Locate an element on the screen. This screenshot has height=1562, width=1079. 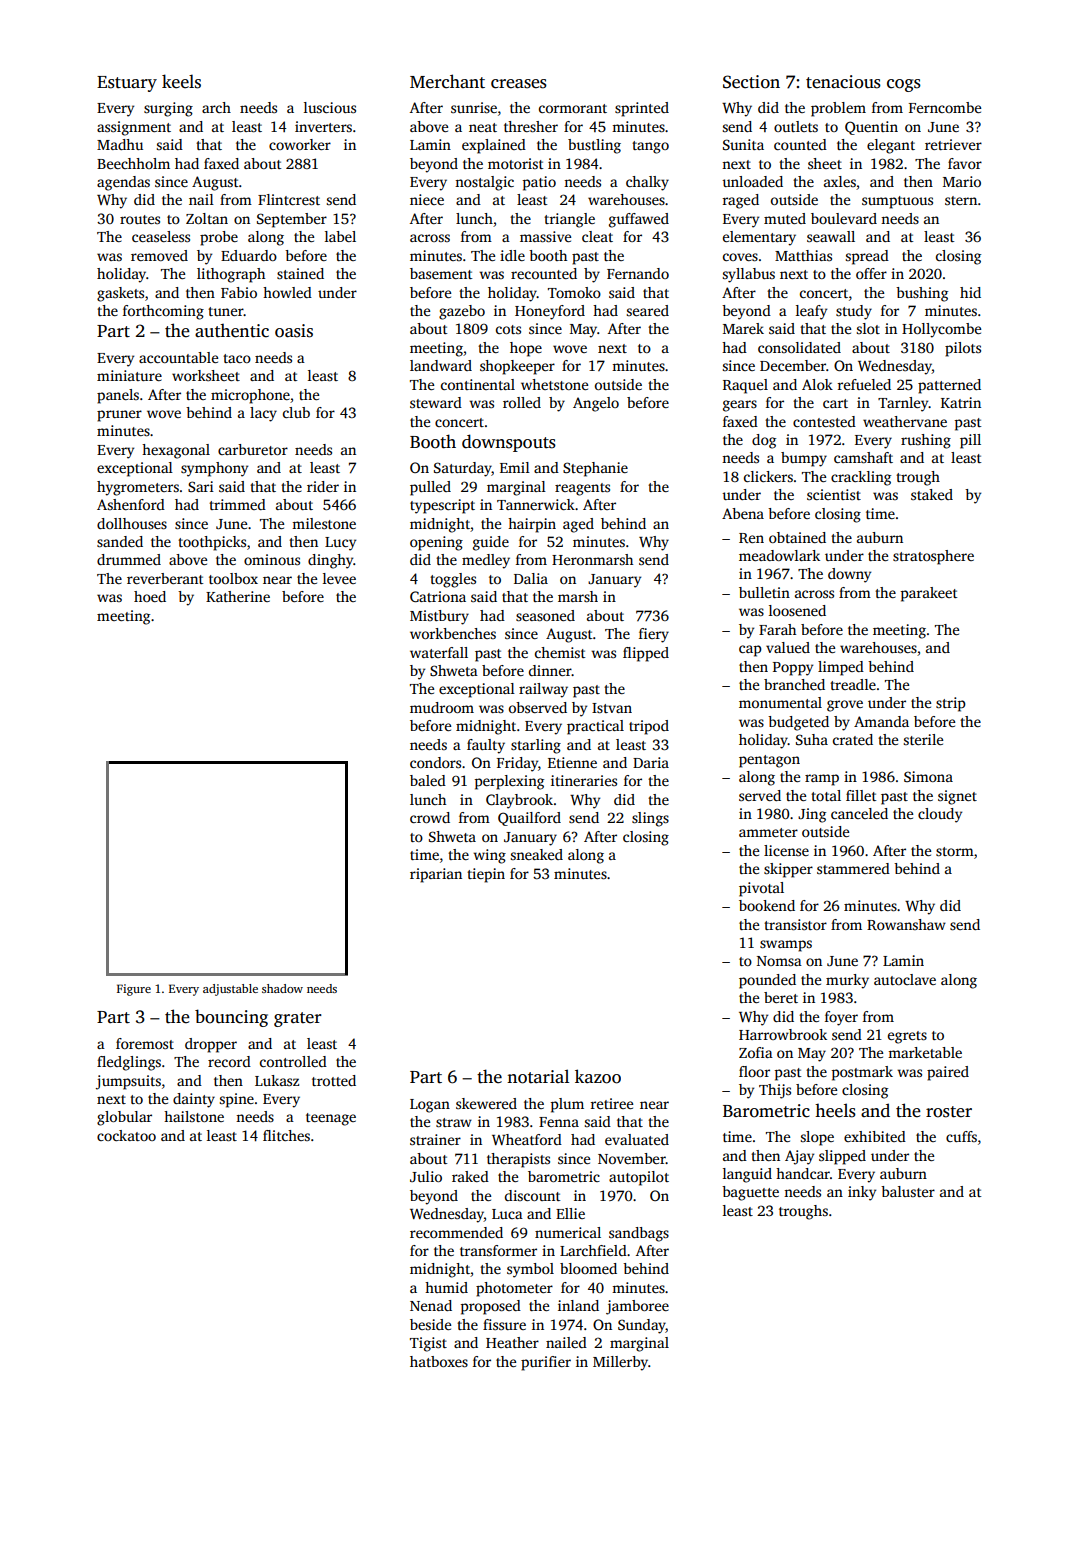
railway is located at coordinates (543, 690).
